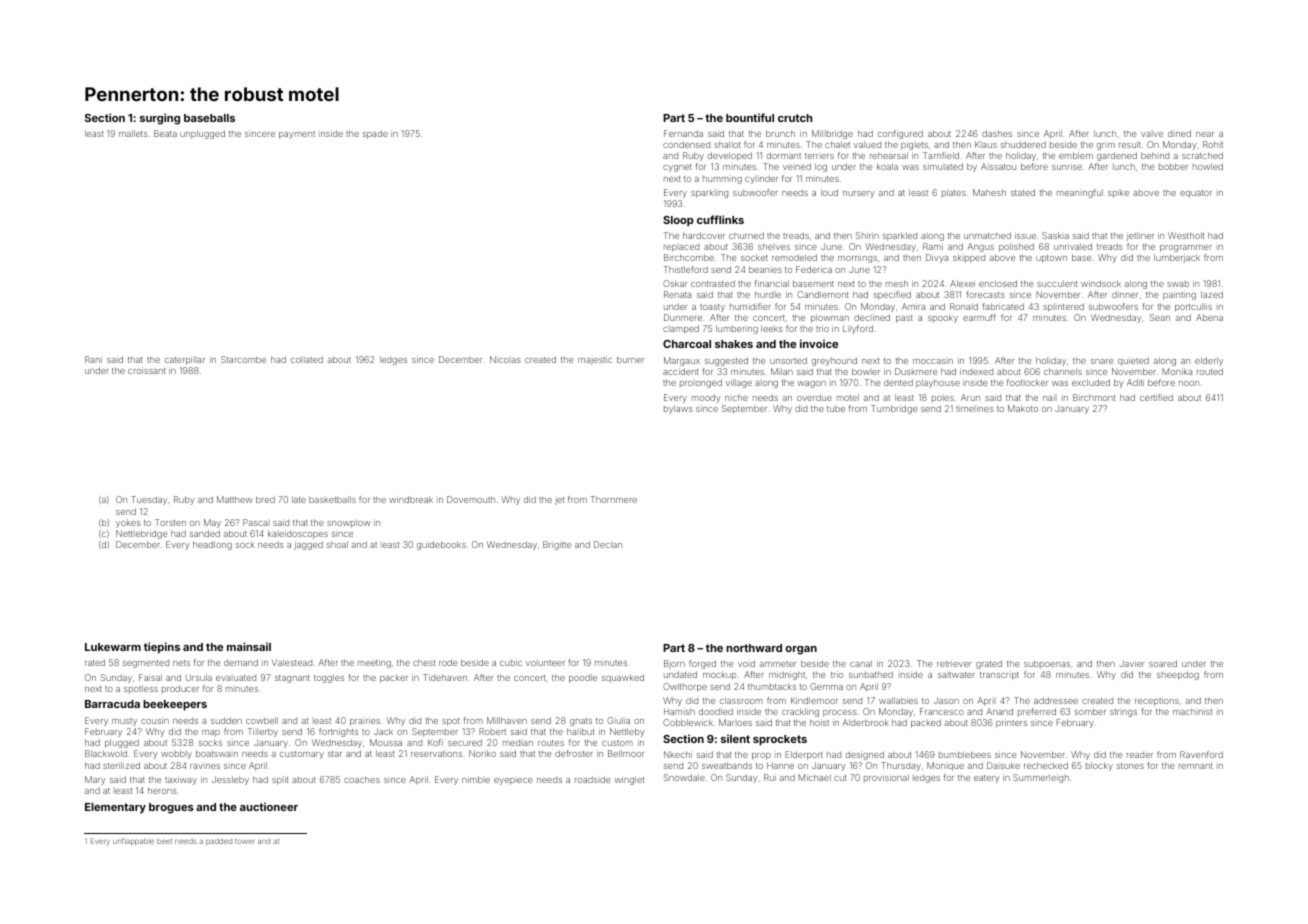  What do you see at coordinates (894, 409) in the document?
I see `Turnbridge` at bounding box center [894, 409].
